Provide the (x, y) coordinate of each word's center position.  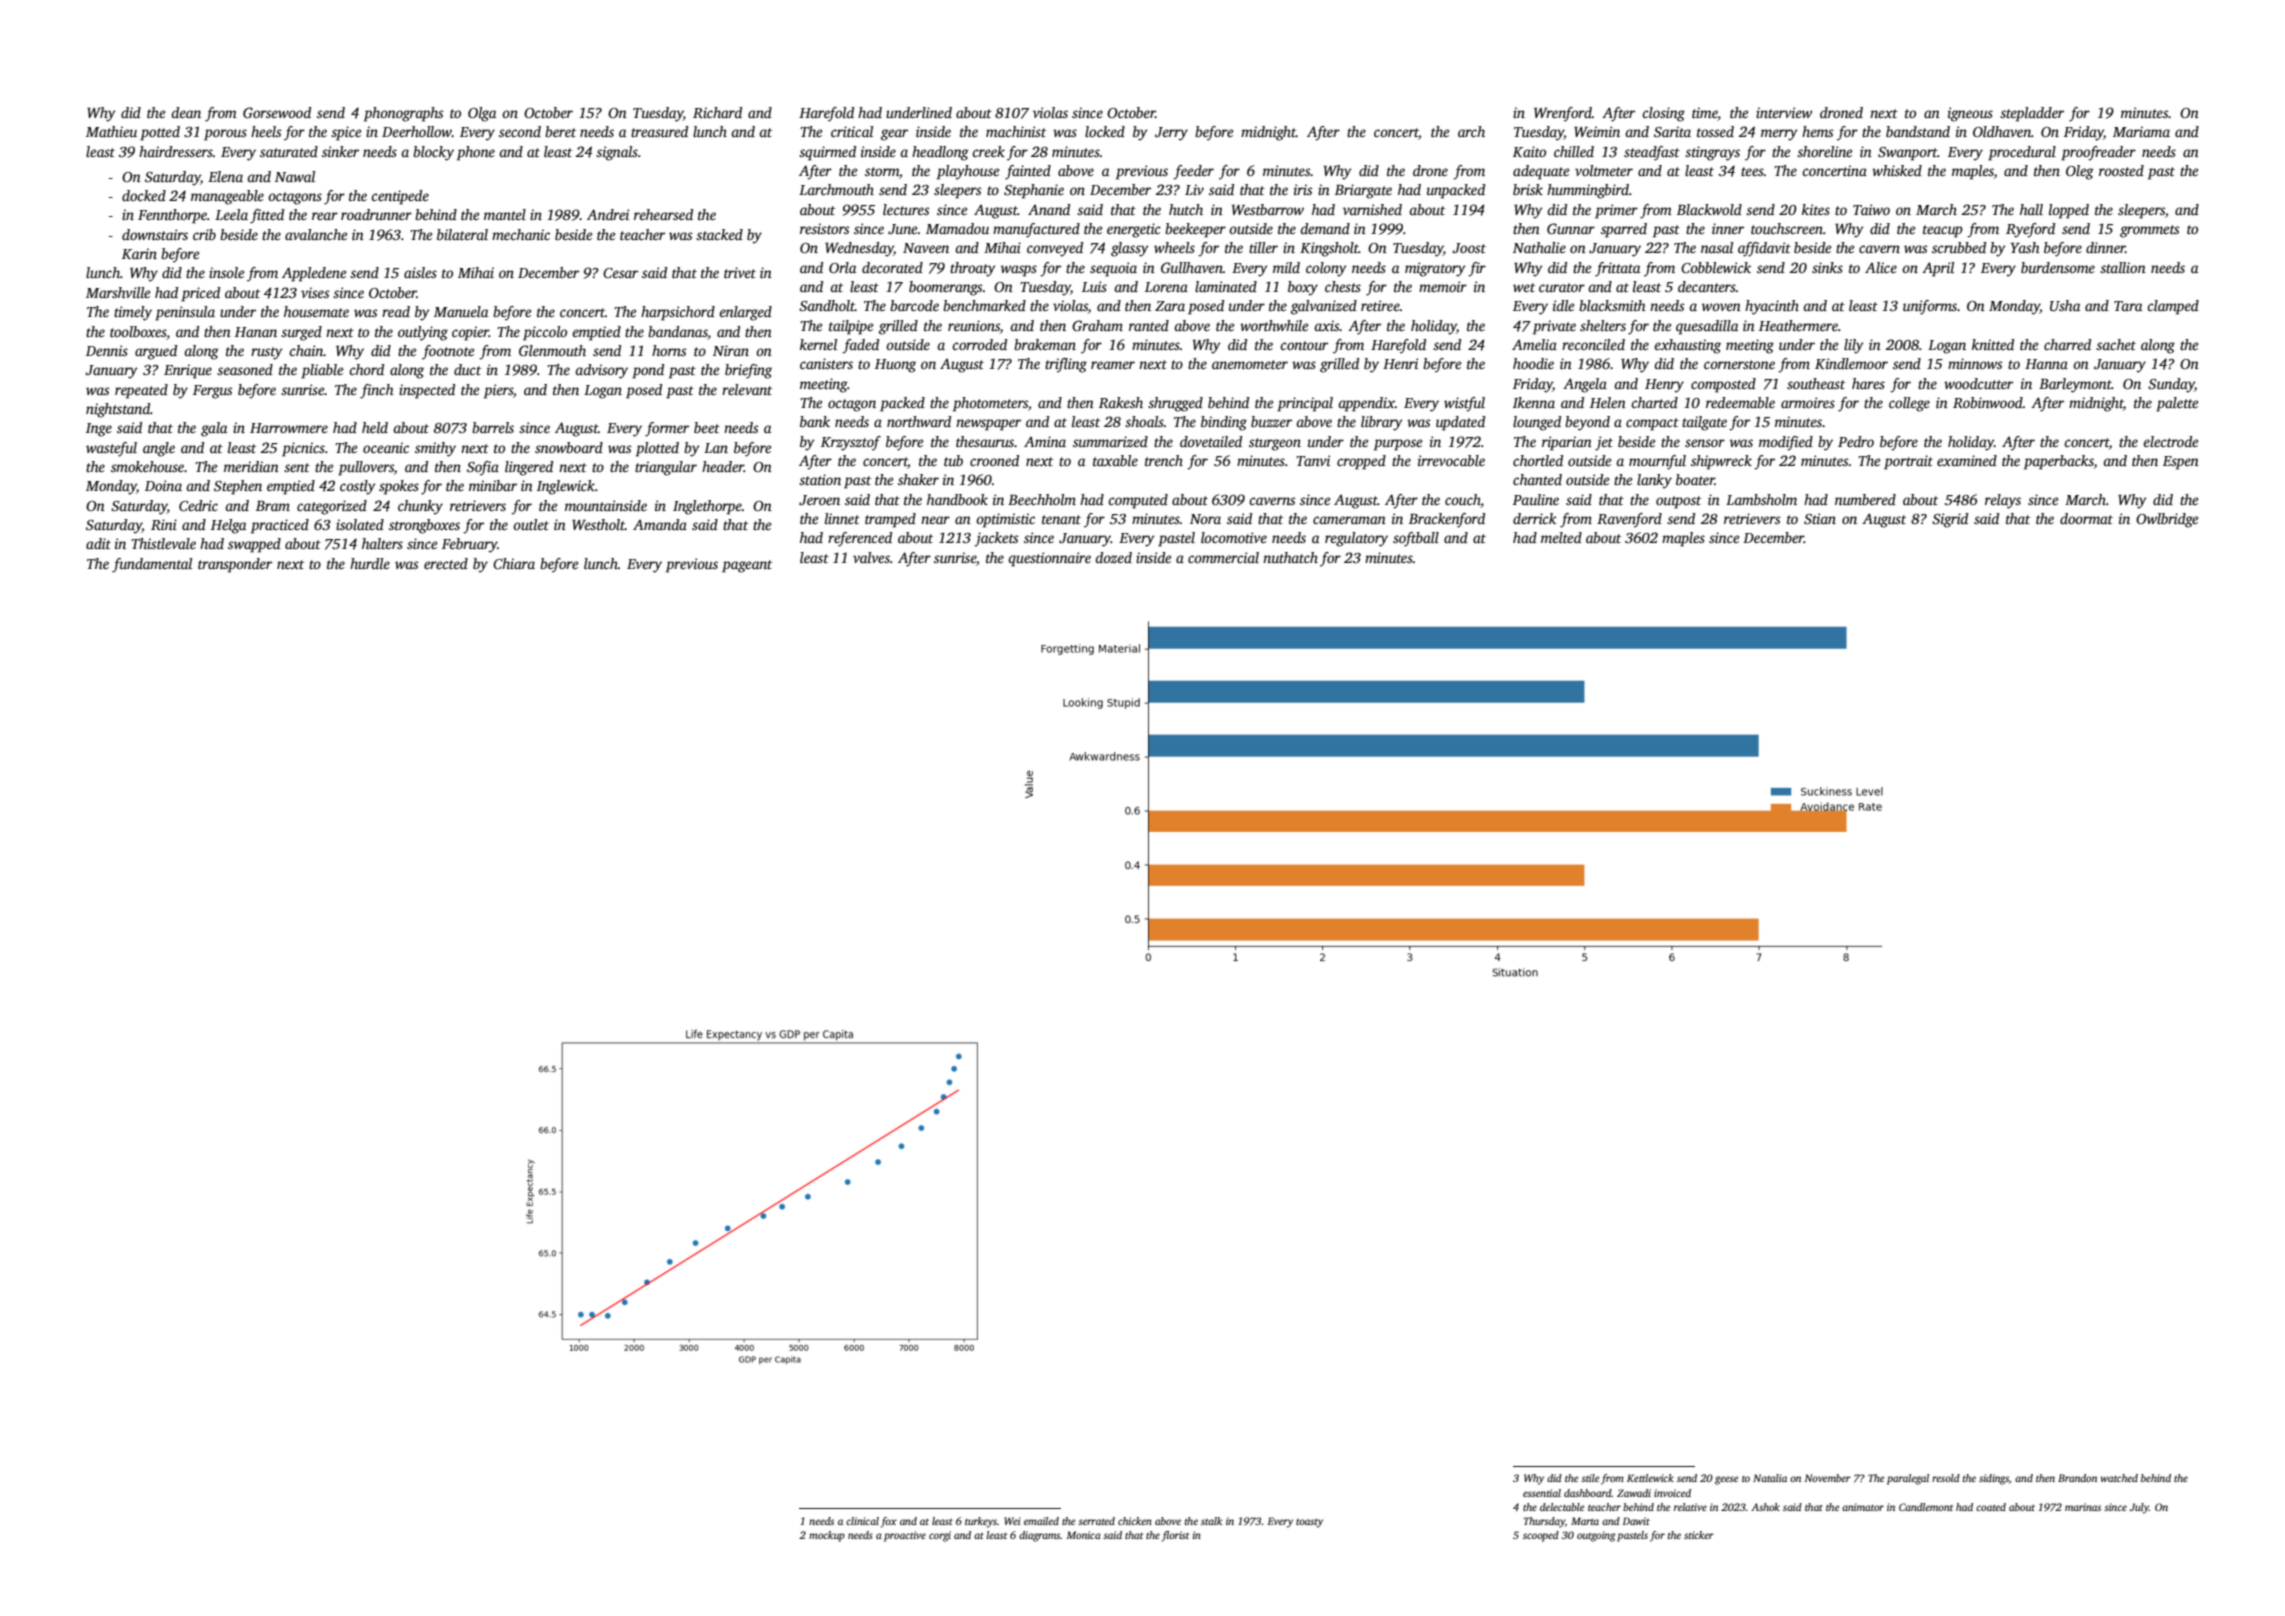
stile (1590, 1478)
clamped (2173, 307)
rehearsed (663, 214)
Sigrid (1950, 520)
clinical (862, 1521)
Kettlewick (1650, 1478)
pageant (747, 566)
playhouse (968, 172)
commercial (1223, 557)
